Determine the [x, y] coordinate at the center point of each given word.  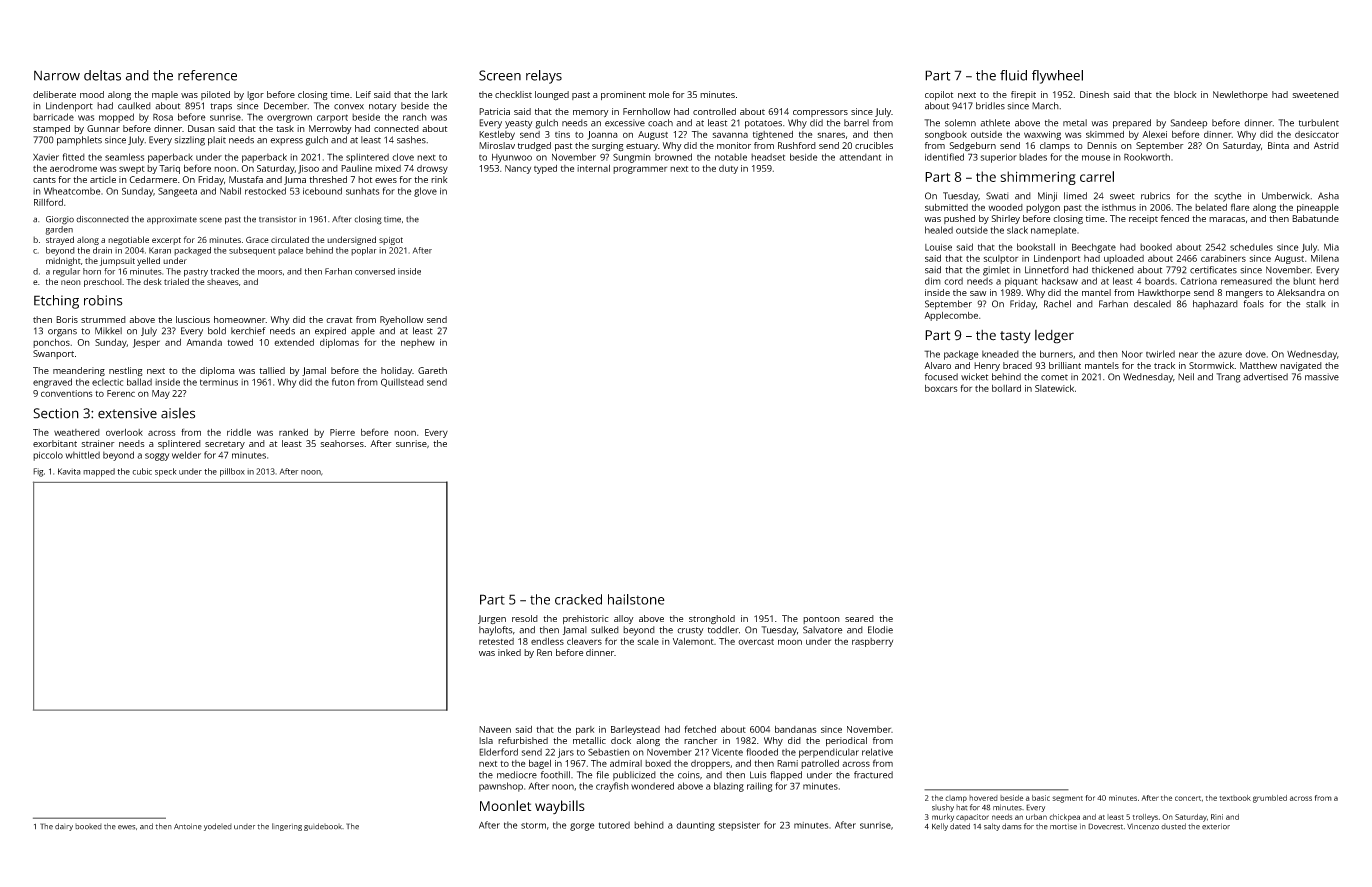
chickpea [1064, 818]
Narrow [57, 76]
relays [544, 77]
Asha [1328, 196]
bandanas [796, 729]
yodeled [218, 827]
